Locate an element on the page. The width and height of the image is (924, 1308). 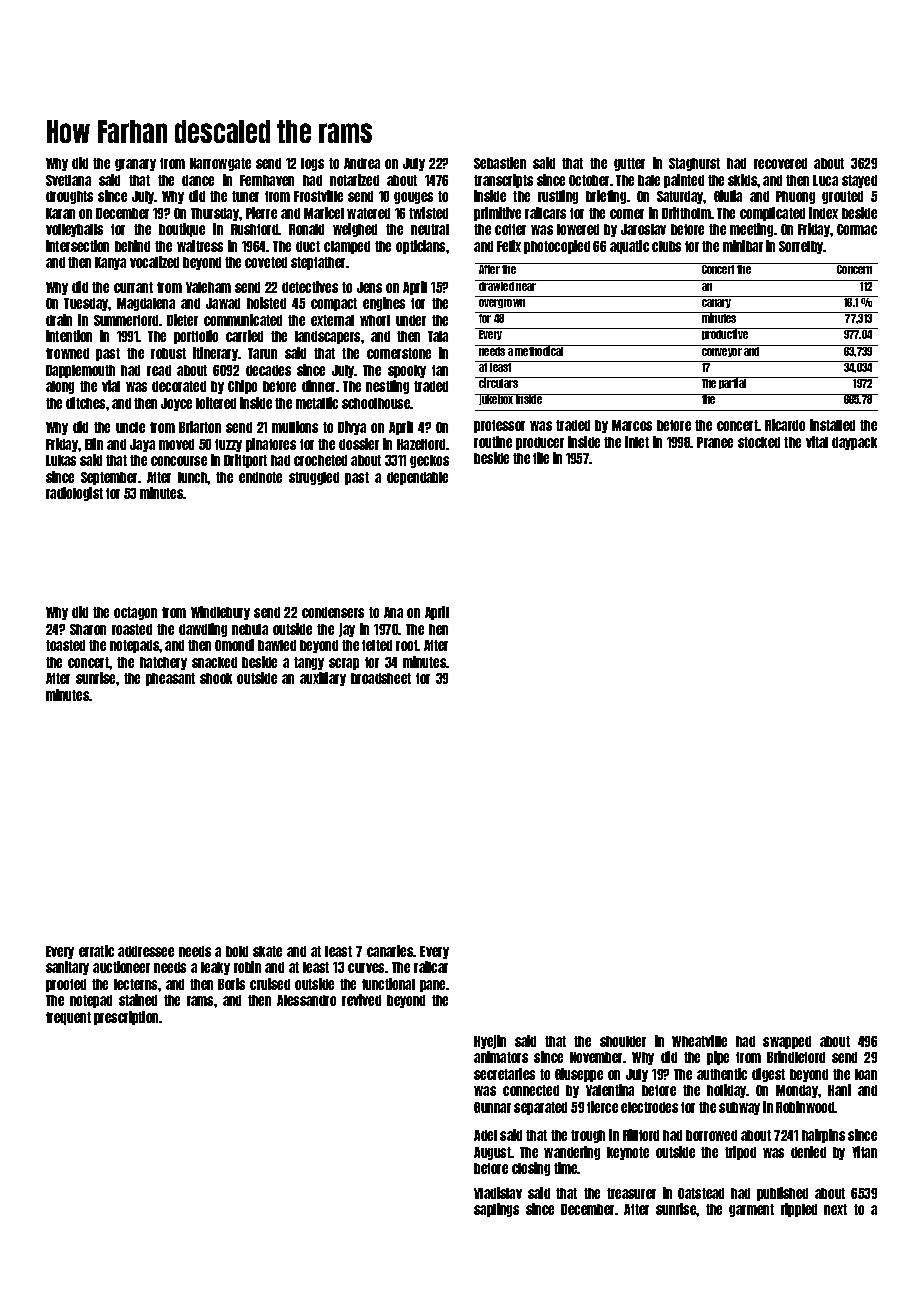
Svetlana is located at coordinates (68, 180).
